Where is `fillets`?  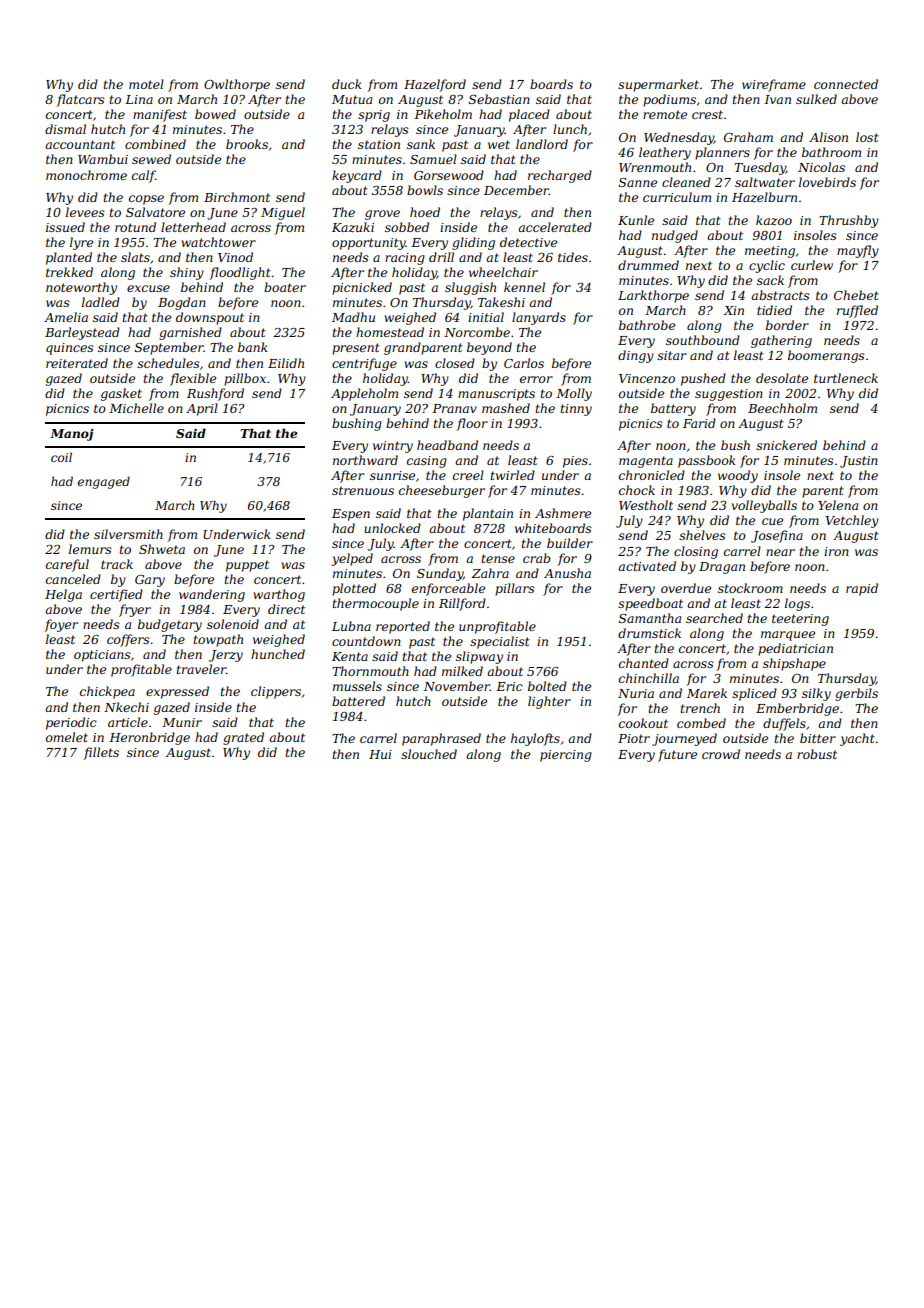
fillets is located at coordinates (101, 753).
